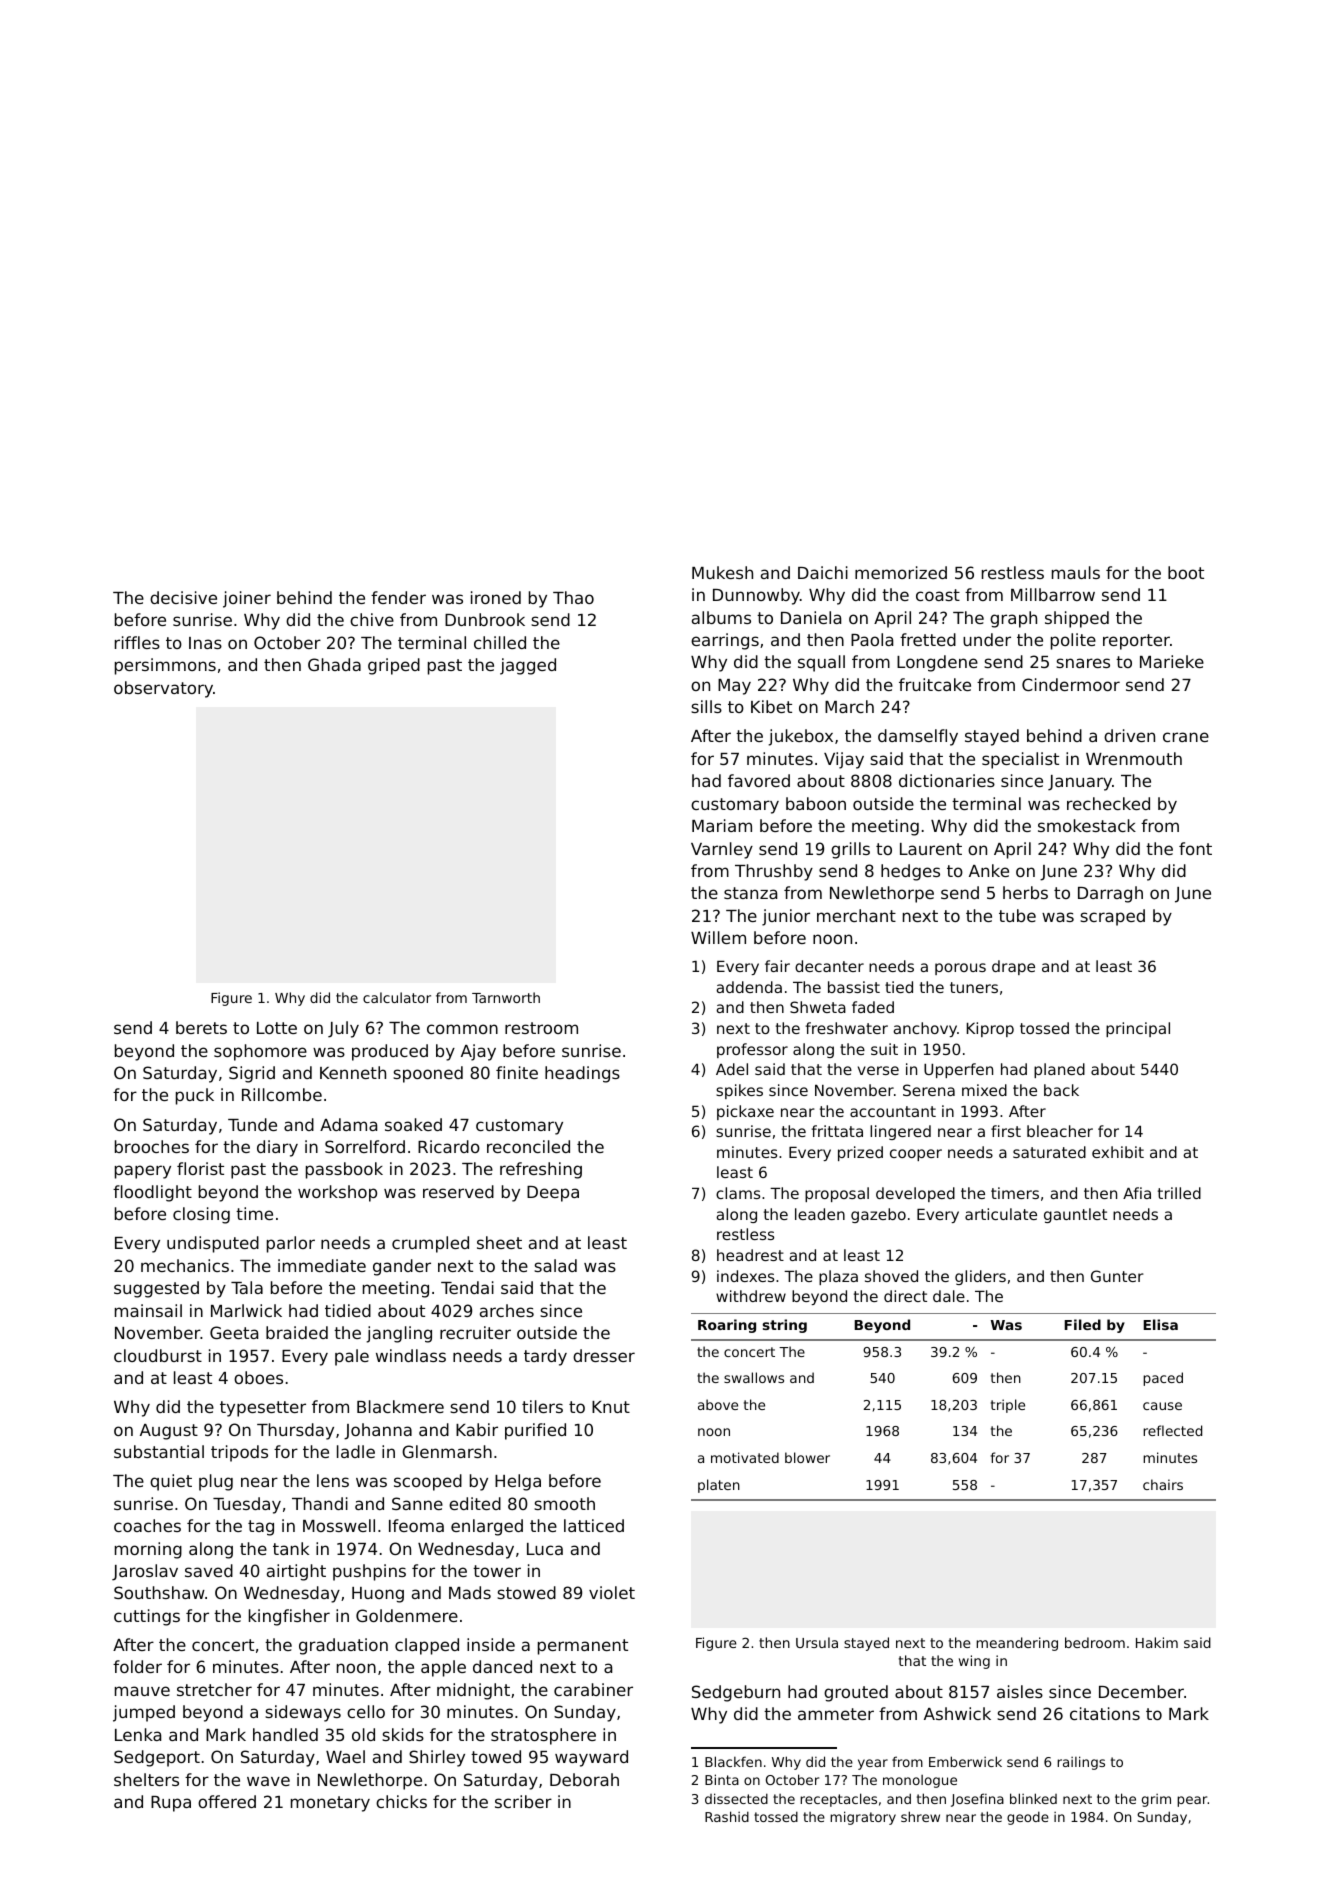  What do you see at coordinates (195, 1096) in the page?
I see `puck` at bounding box center [195, 1096].
